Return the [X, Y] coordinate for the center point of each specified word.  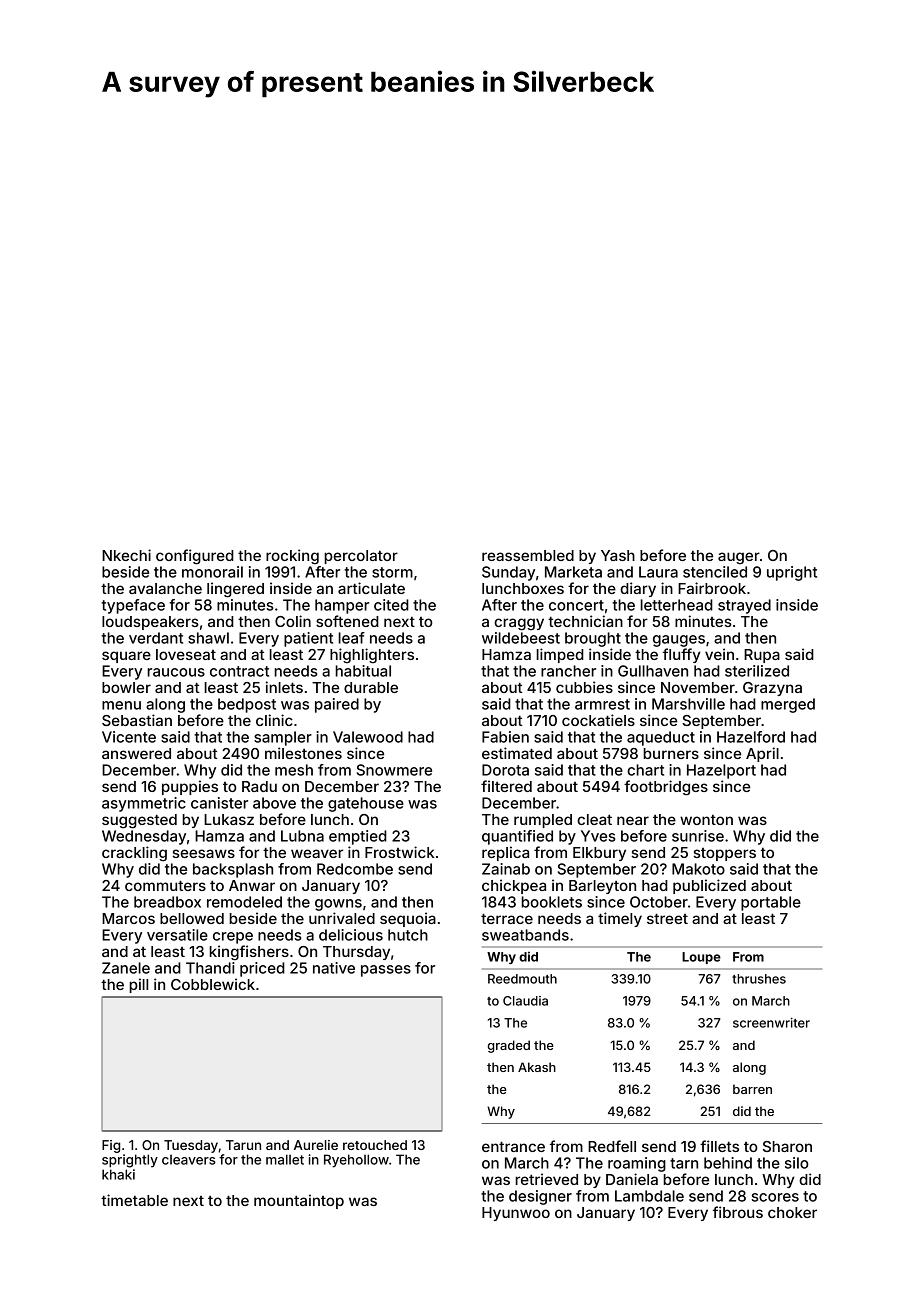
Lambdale [649, 1196]
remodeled [244, 902]
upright [792, 573]
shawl [208, 638]
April [762, 754]
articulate [371, 588]
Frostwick [400, 852]
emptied [358, 837]
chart [645, 770]
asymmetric [144, 804]
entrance [513, 1146]
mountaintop [299, 1201]
